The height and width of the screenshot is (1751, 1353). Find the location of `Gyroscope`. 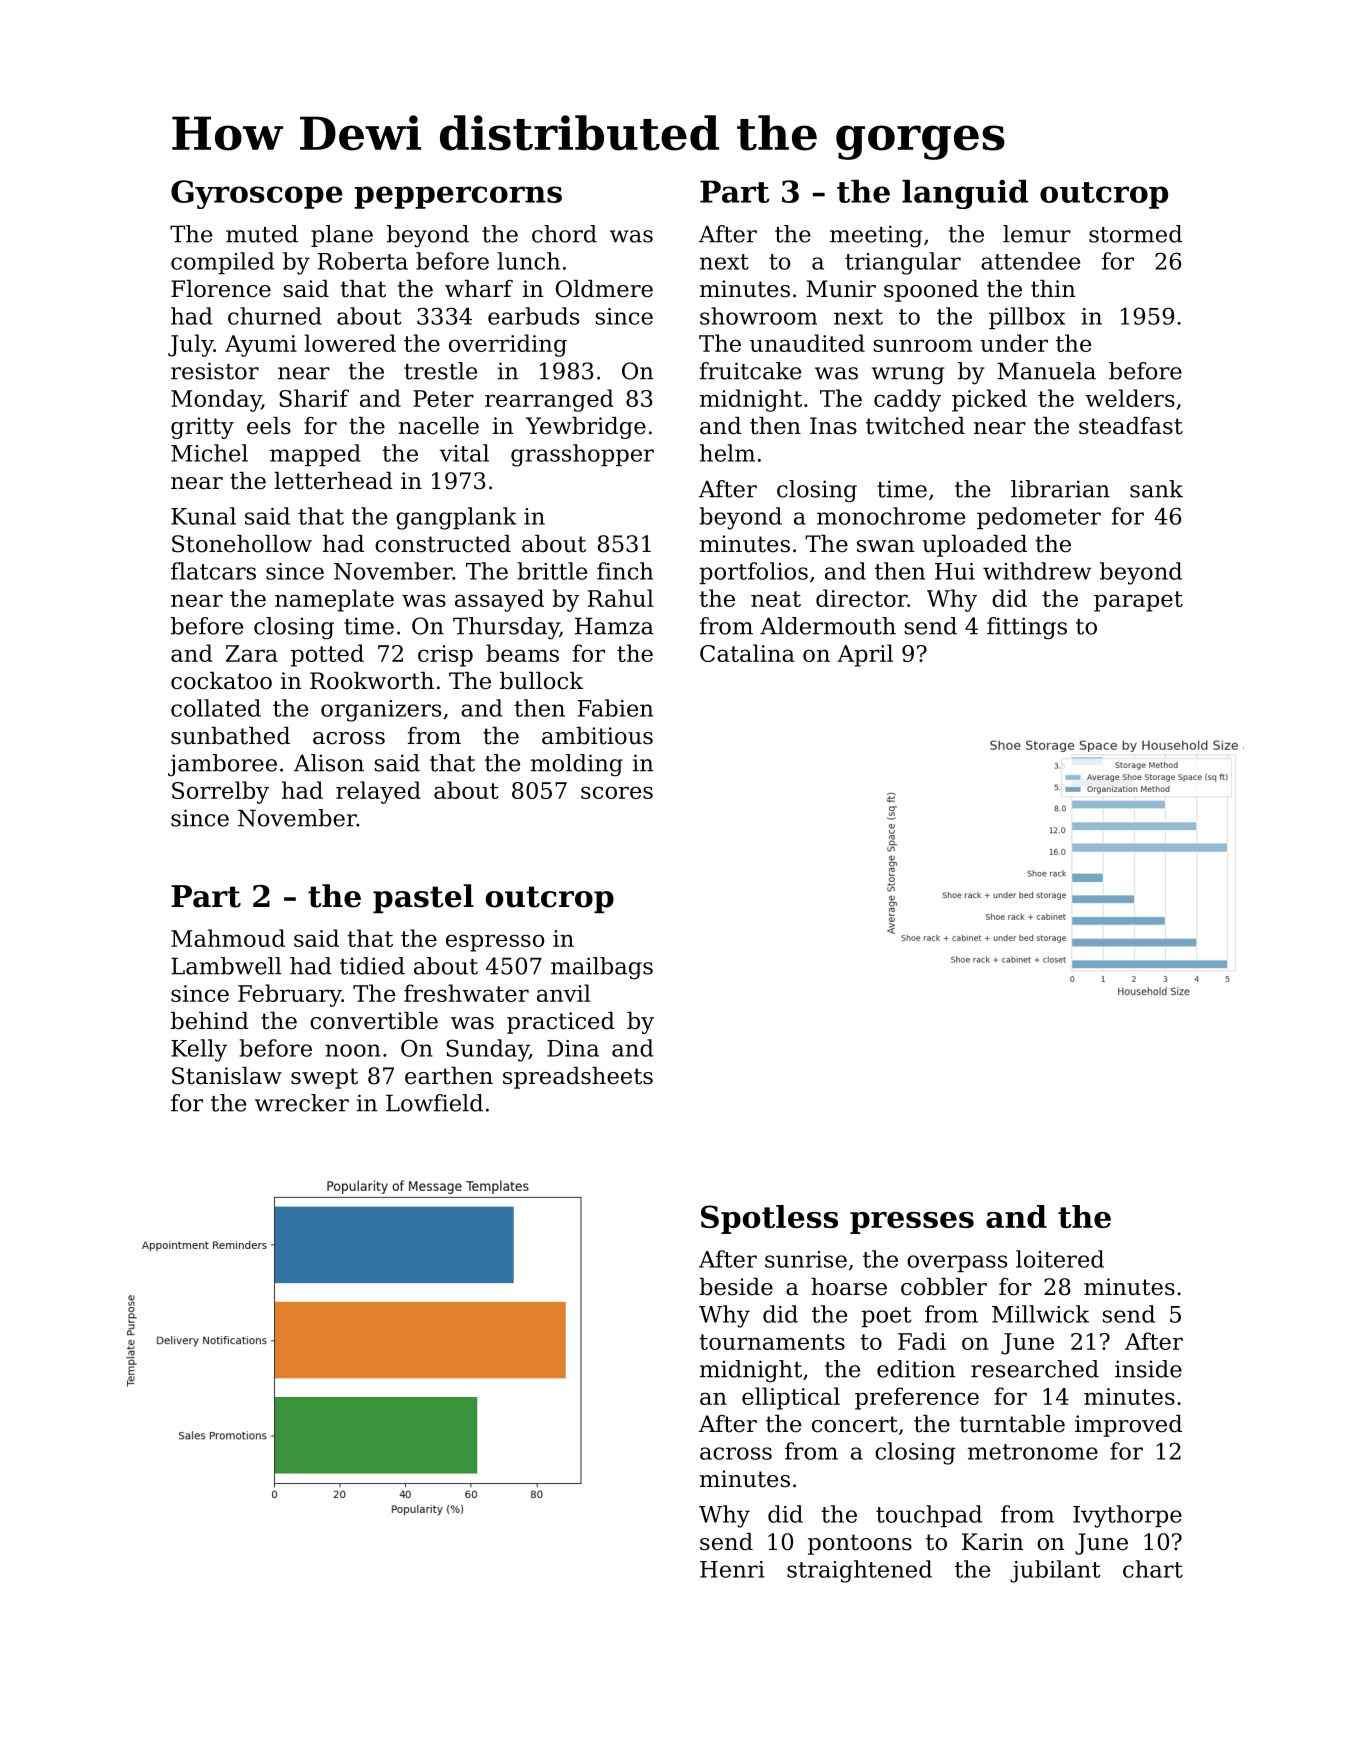

Gyroscope is located at coordinates (257, 194).
